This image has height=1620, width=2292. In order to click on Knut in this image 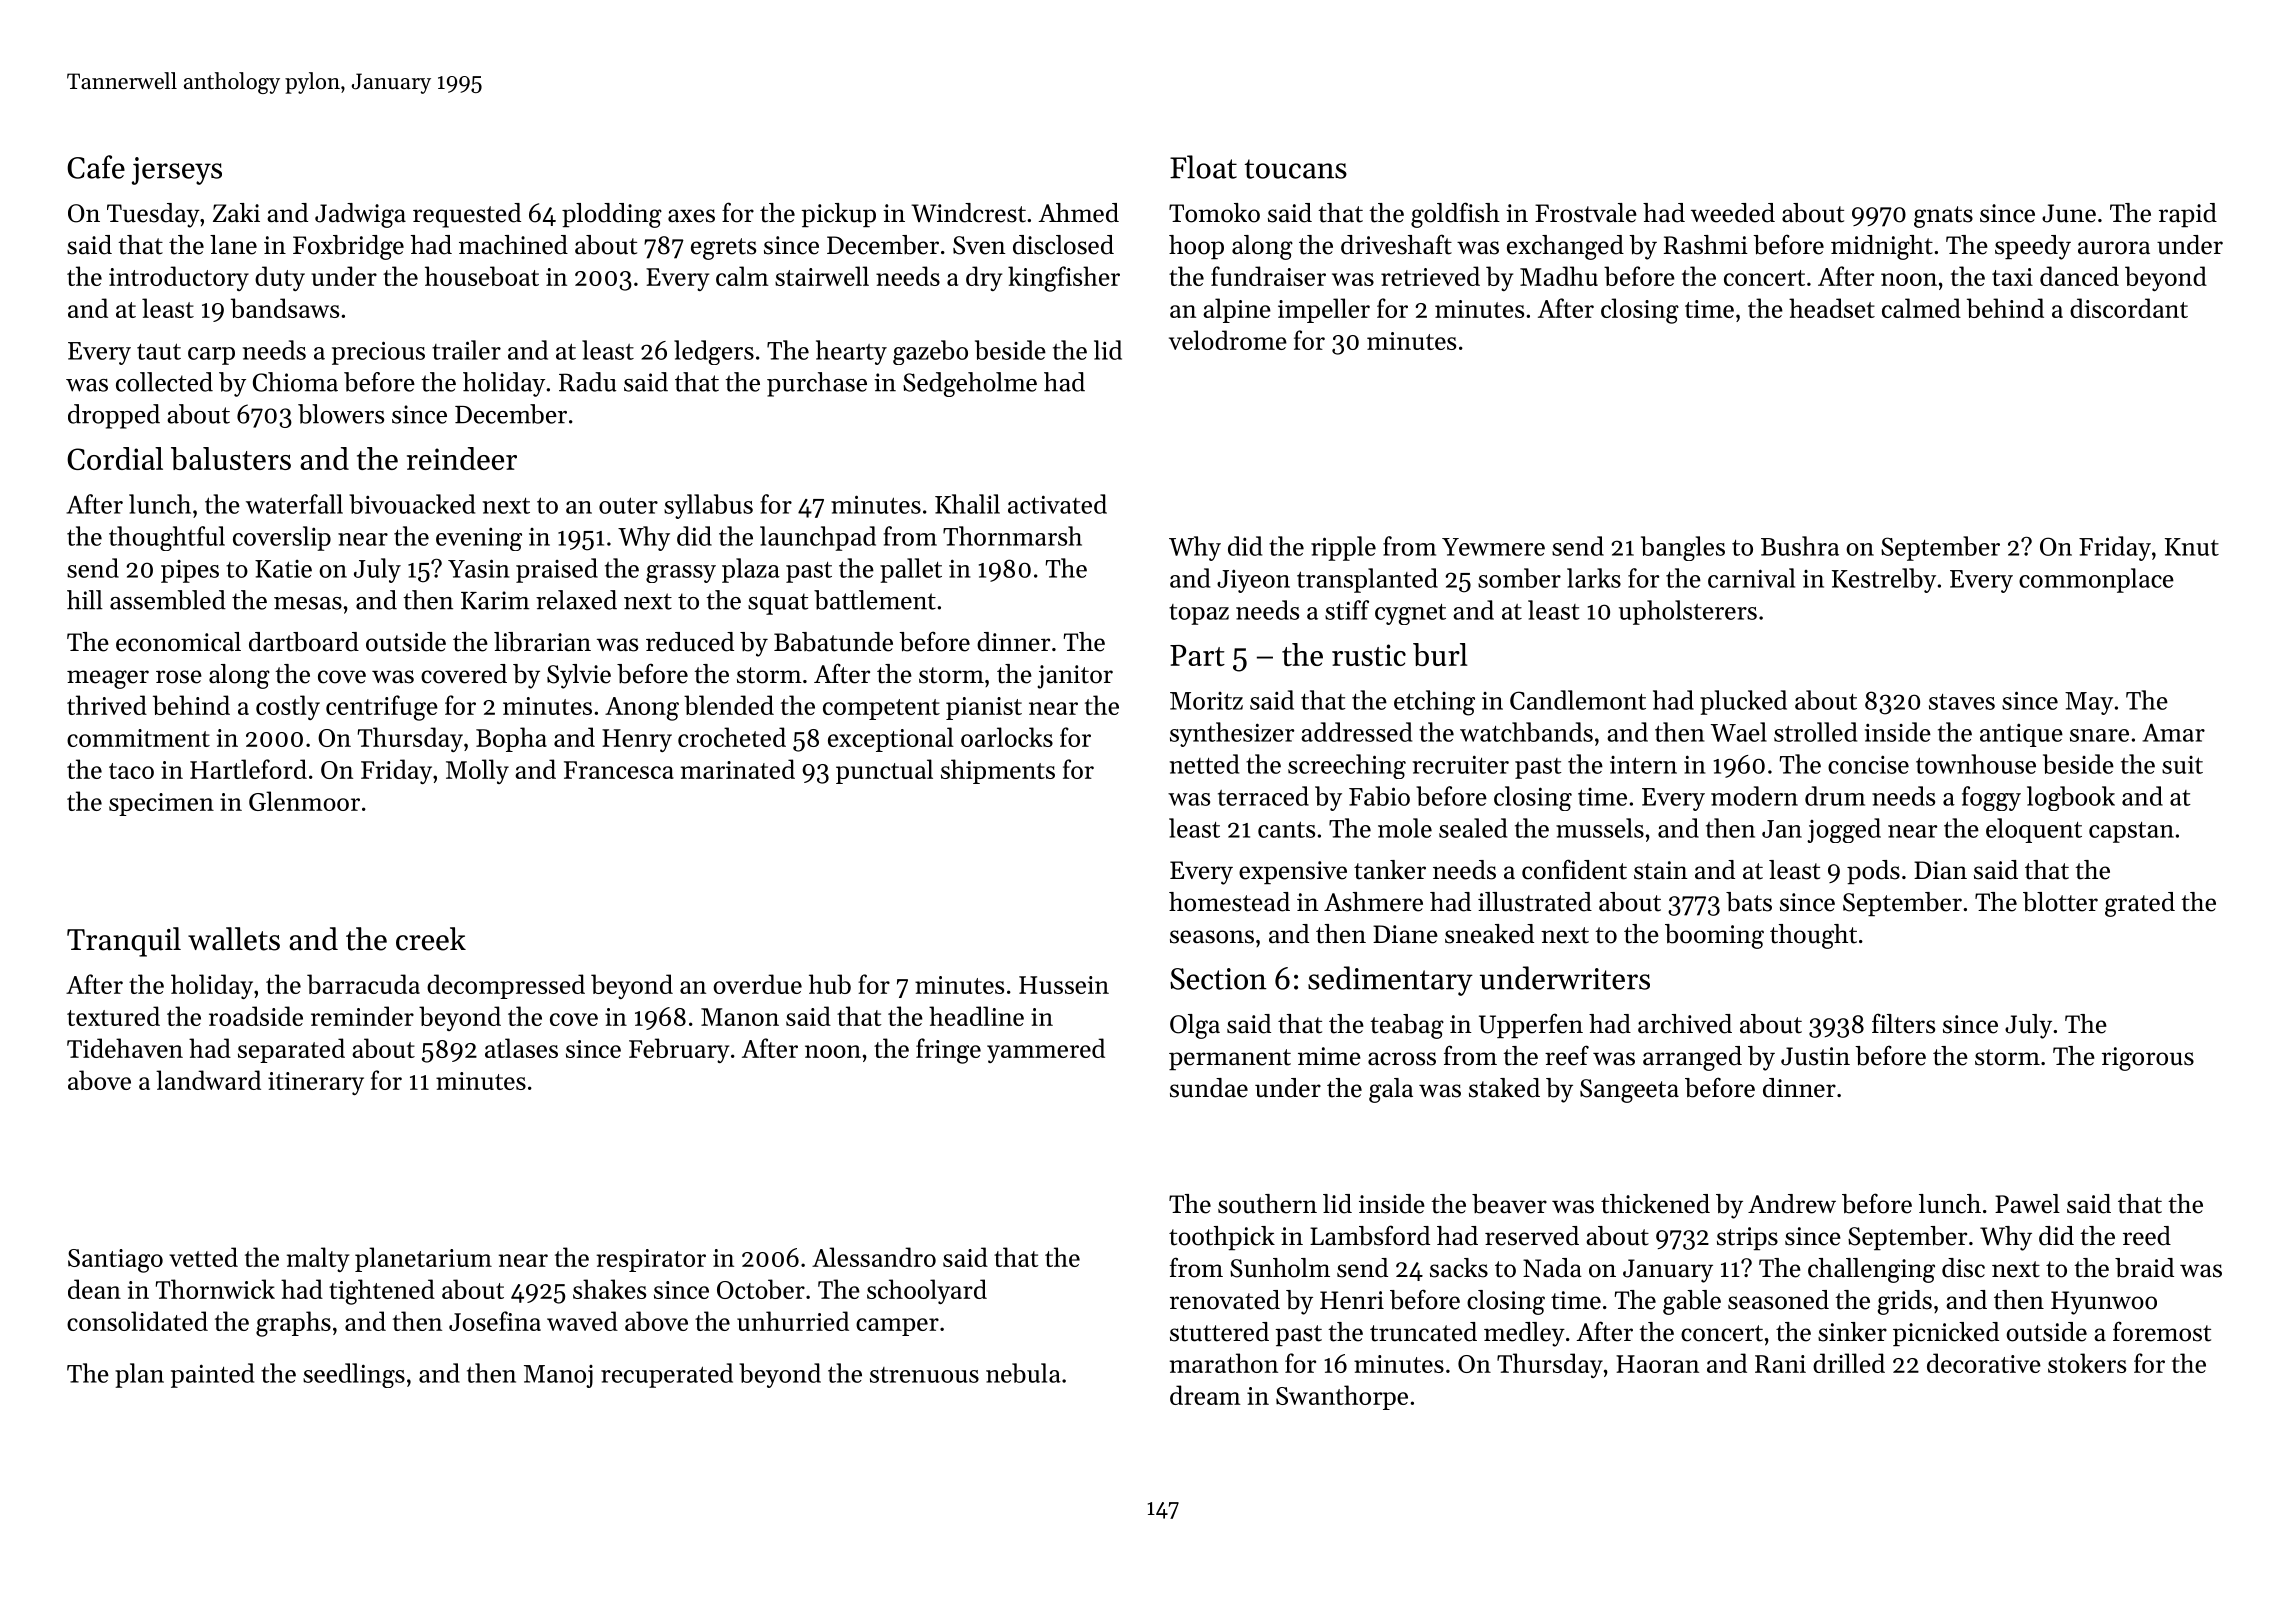, I will do `click(2192, 547)`.
